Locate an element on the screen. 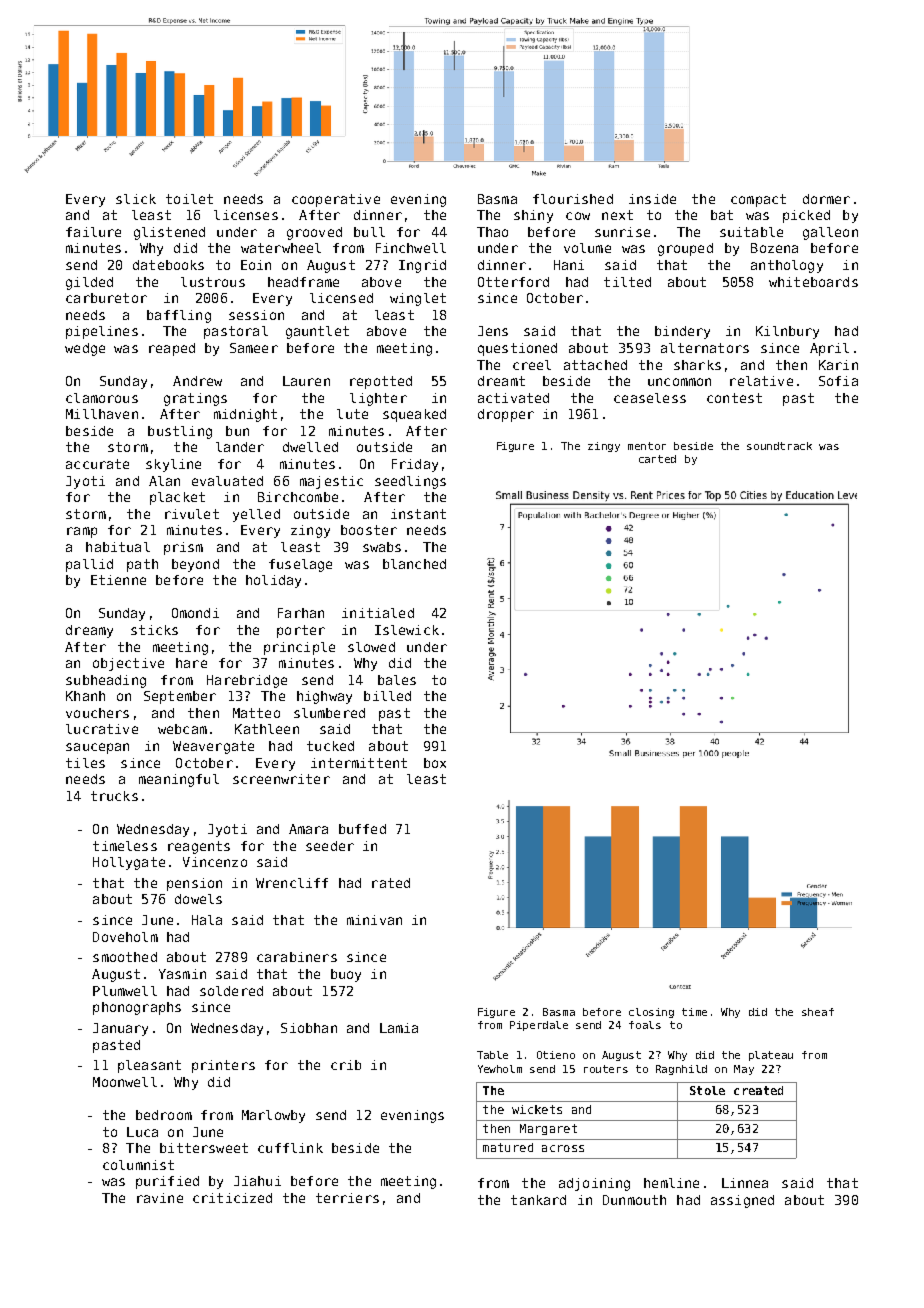 The image size is (924, 1308). lustrous is located at coordinates (213, 282).
